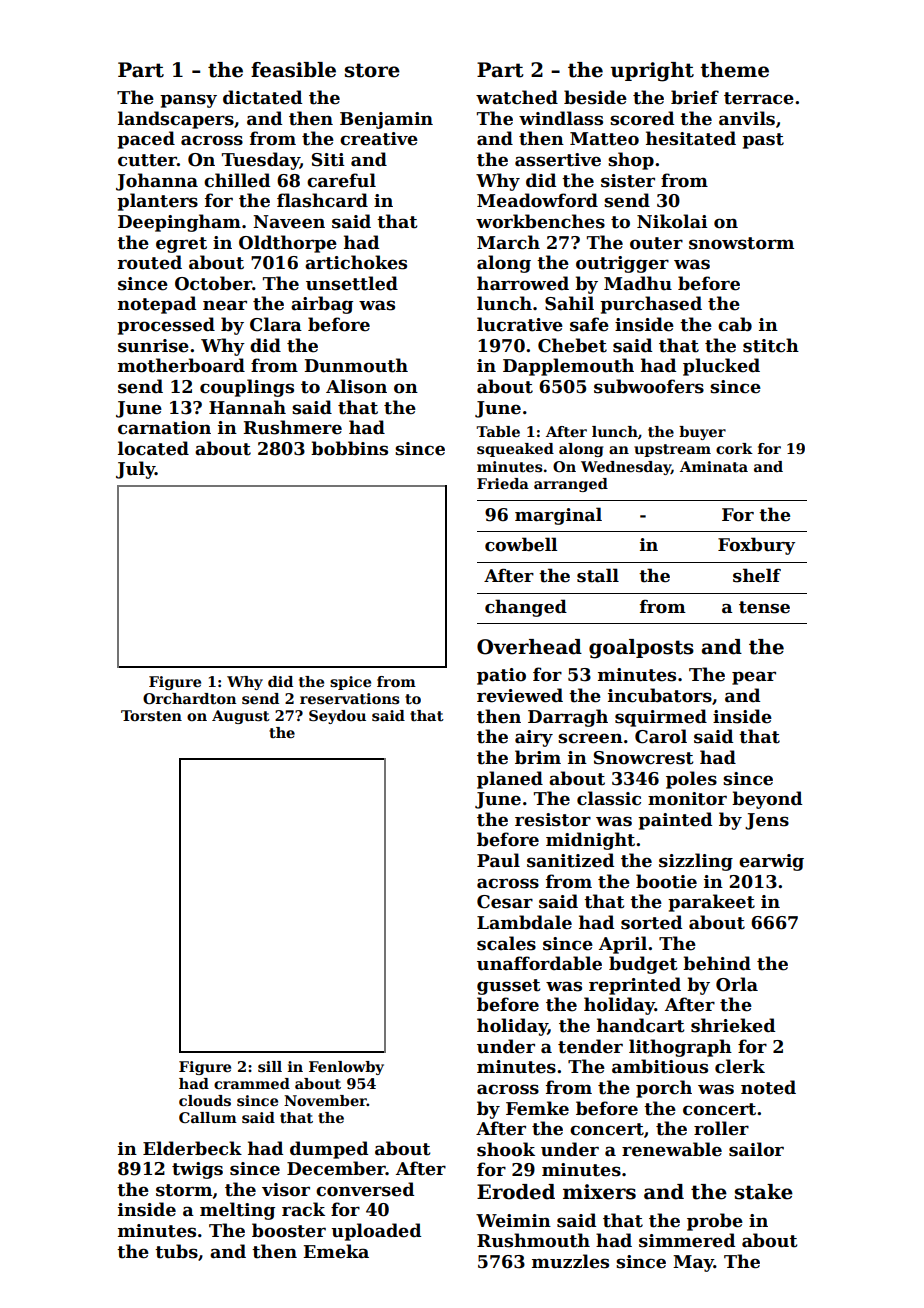  I want to click on May, so click(693, 1263).
